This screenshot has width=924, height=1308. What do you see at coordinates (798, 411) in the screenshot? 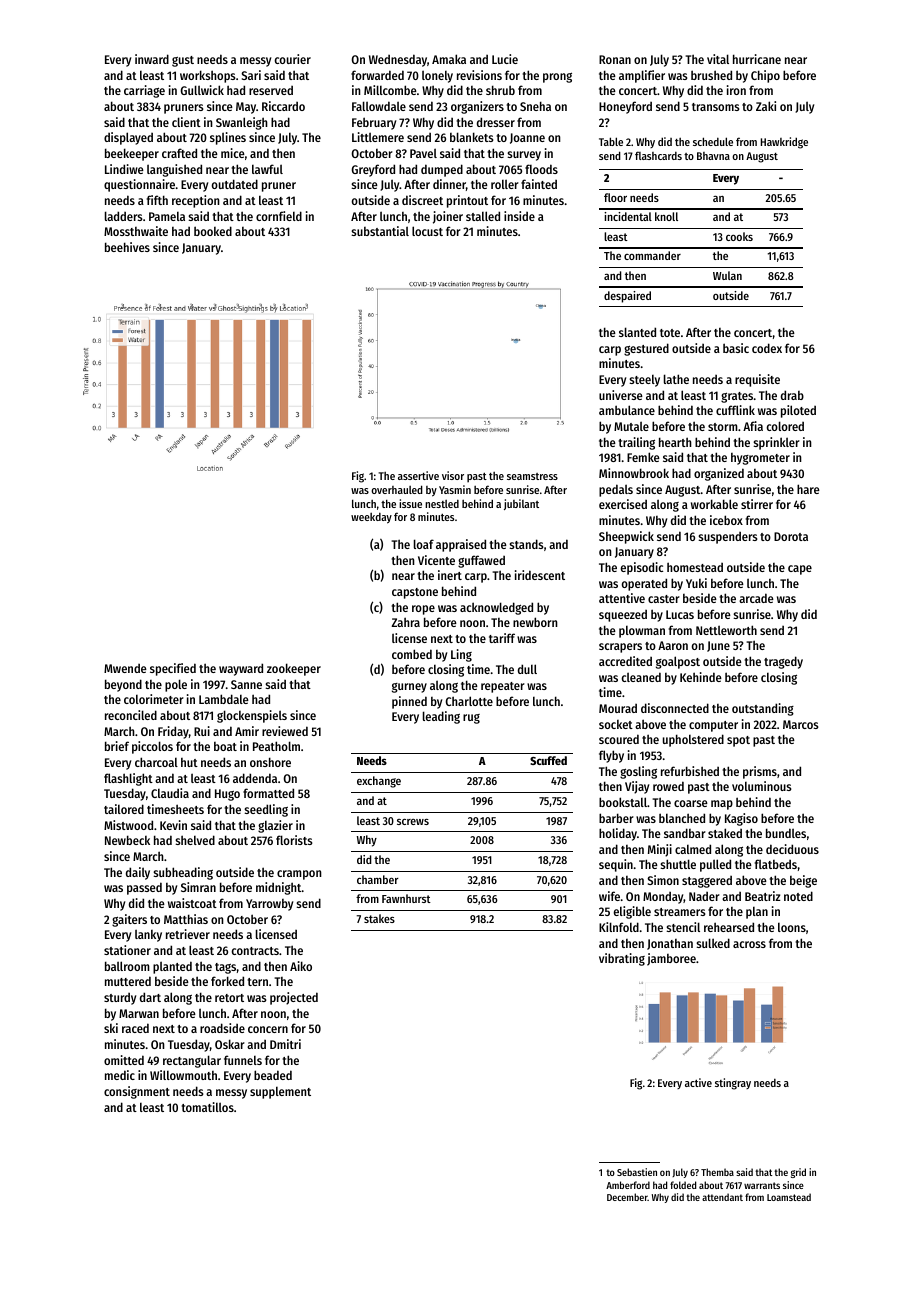
I see `piloted` at bounding box center [798, 411].
